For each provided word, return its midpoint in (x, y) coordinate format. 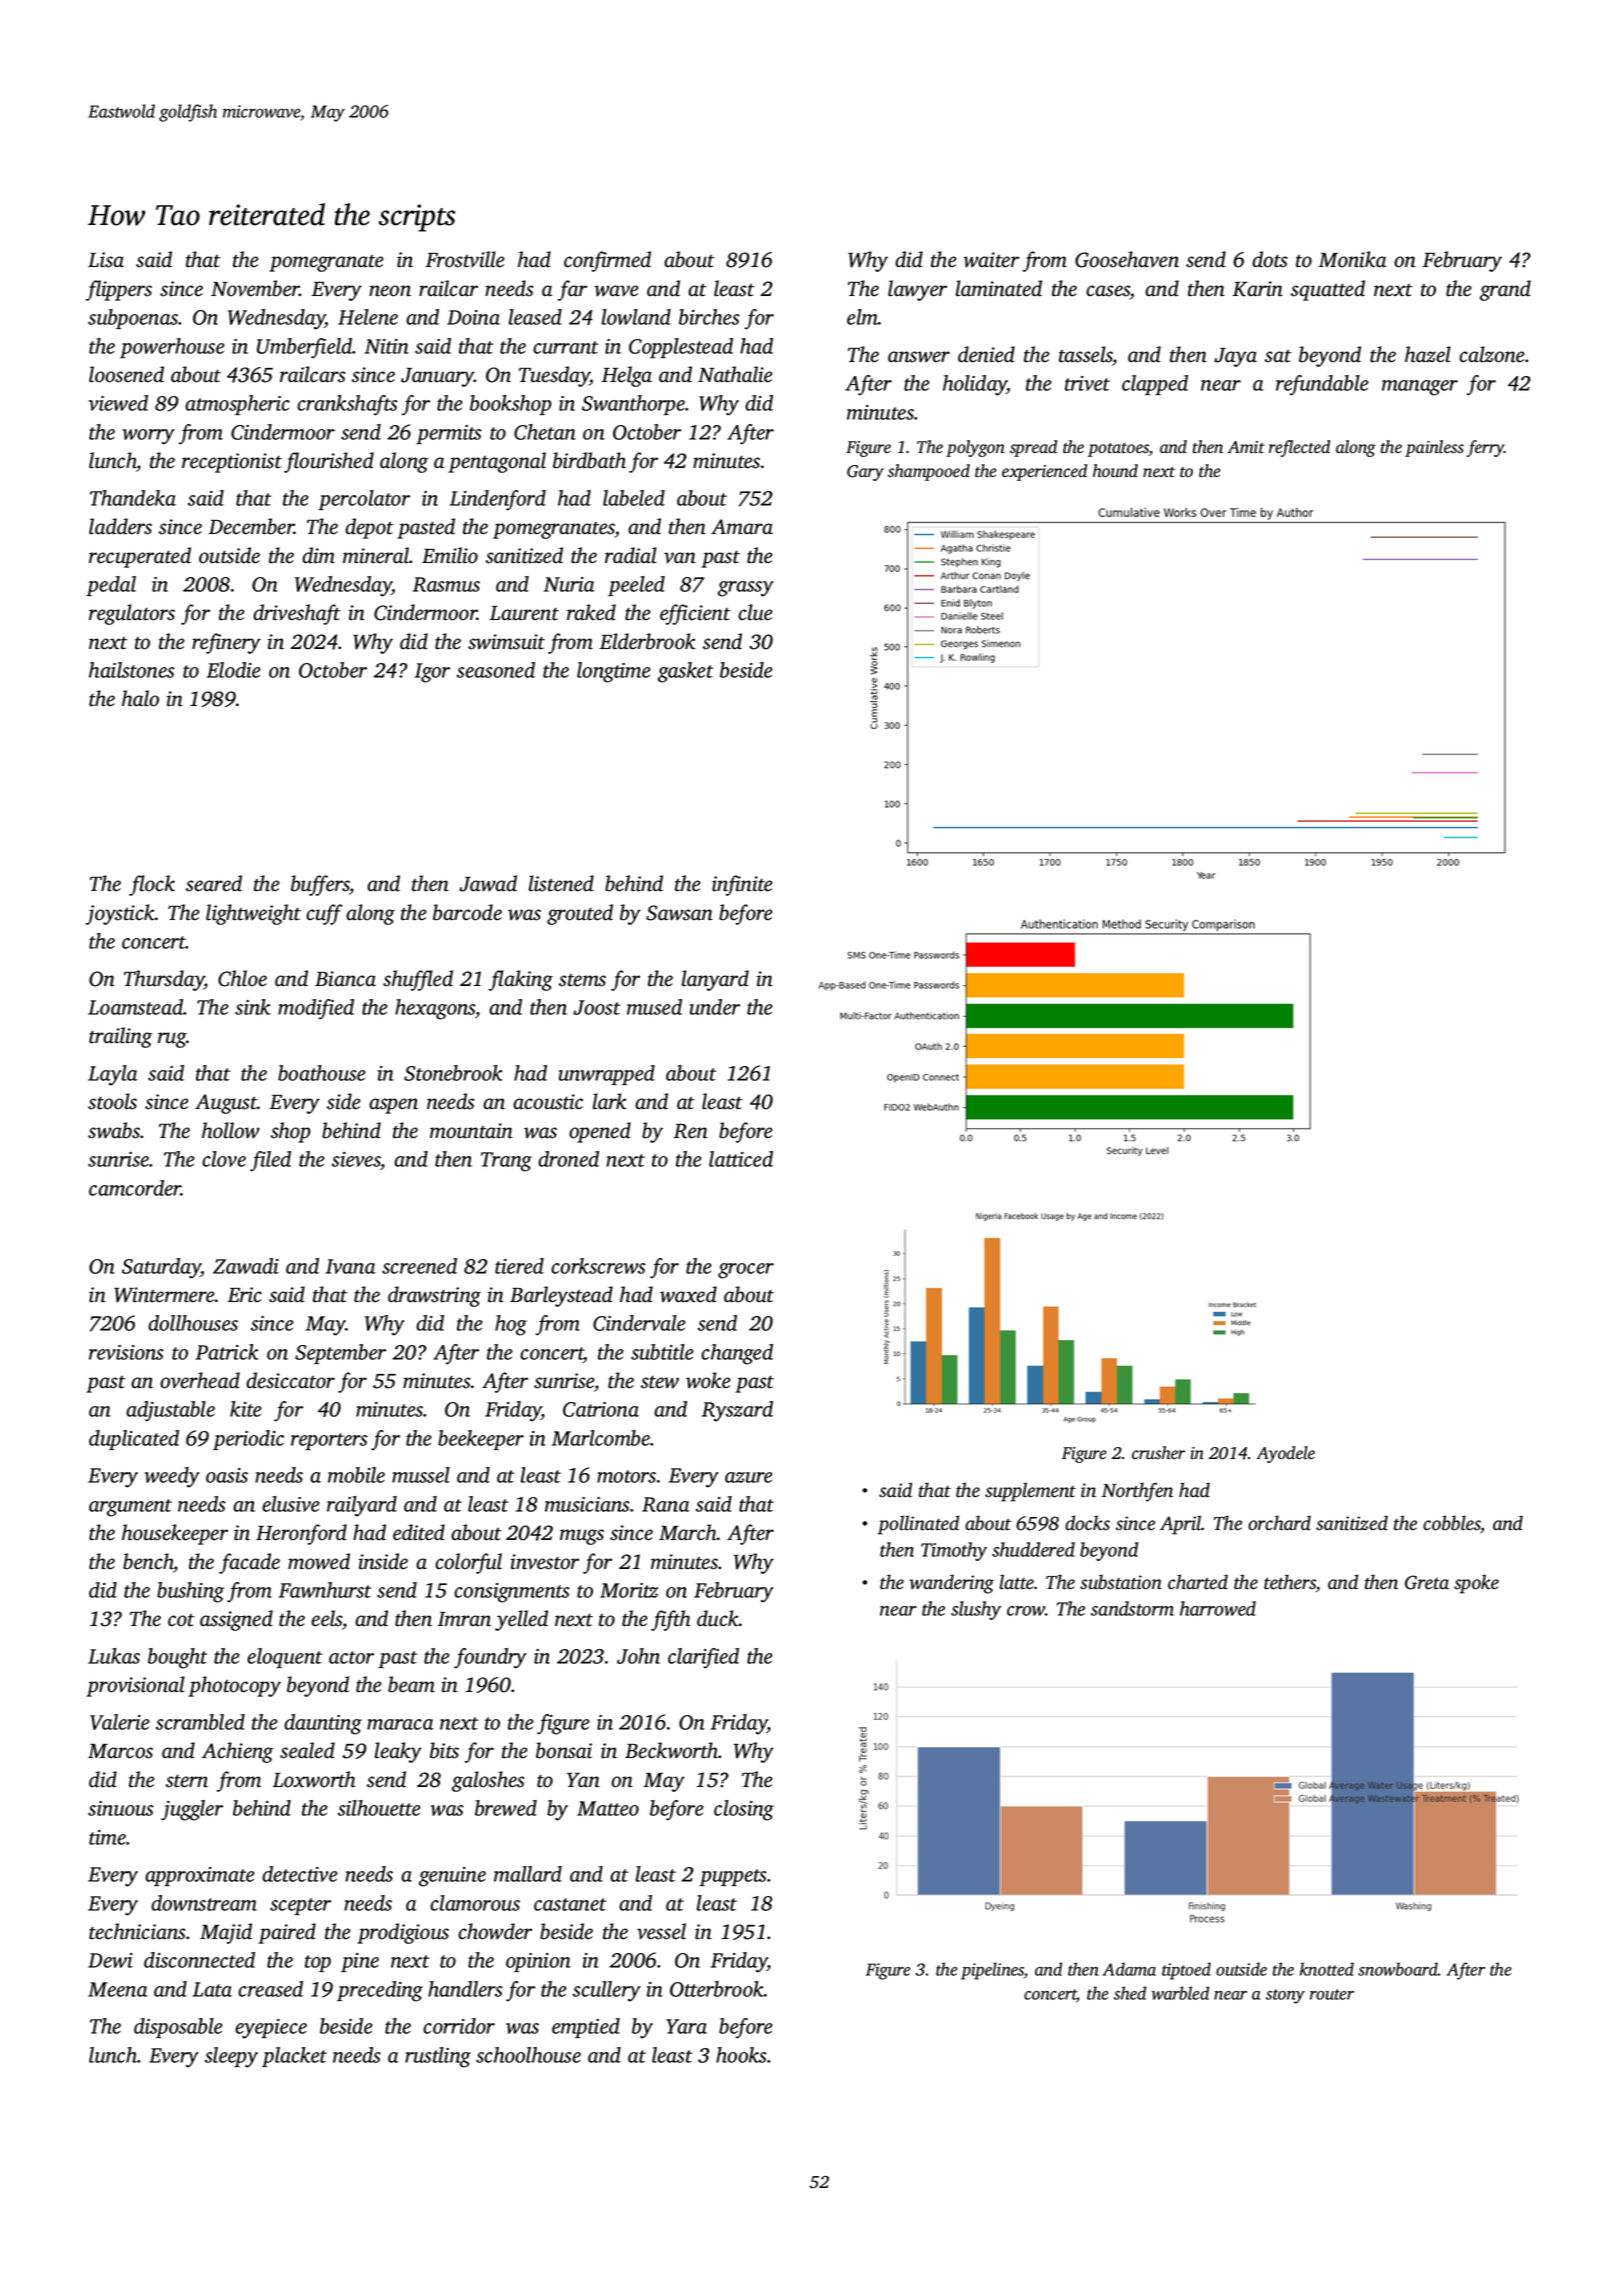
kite (246, 1409)
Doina (473, 317)
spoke (1476, 1584)
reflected (1299, 448)
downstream (204, 1903)
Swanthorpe (633, 405)
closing (744, 1810)
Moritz (629, 1590)
